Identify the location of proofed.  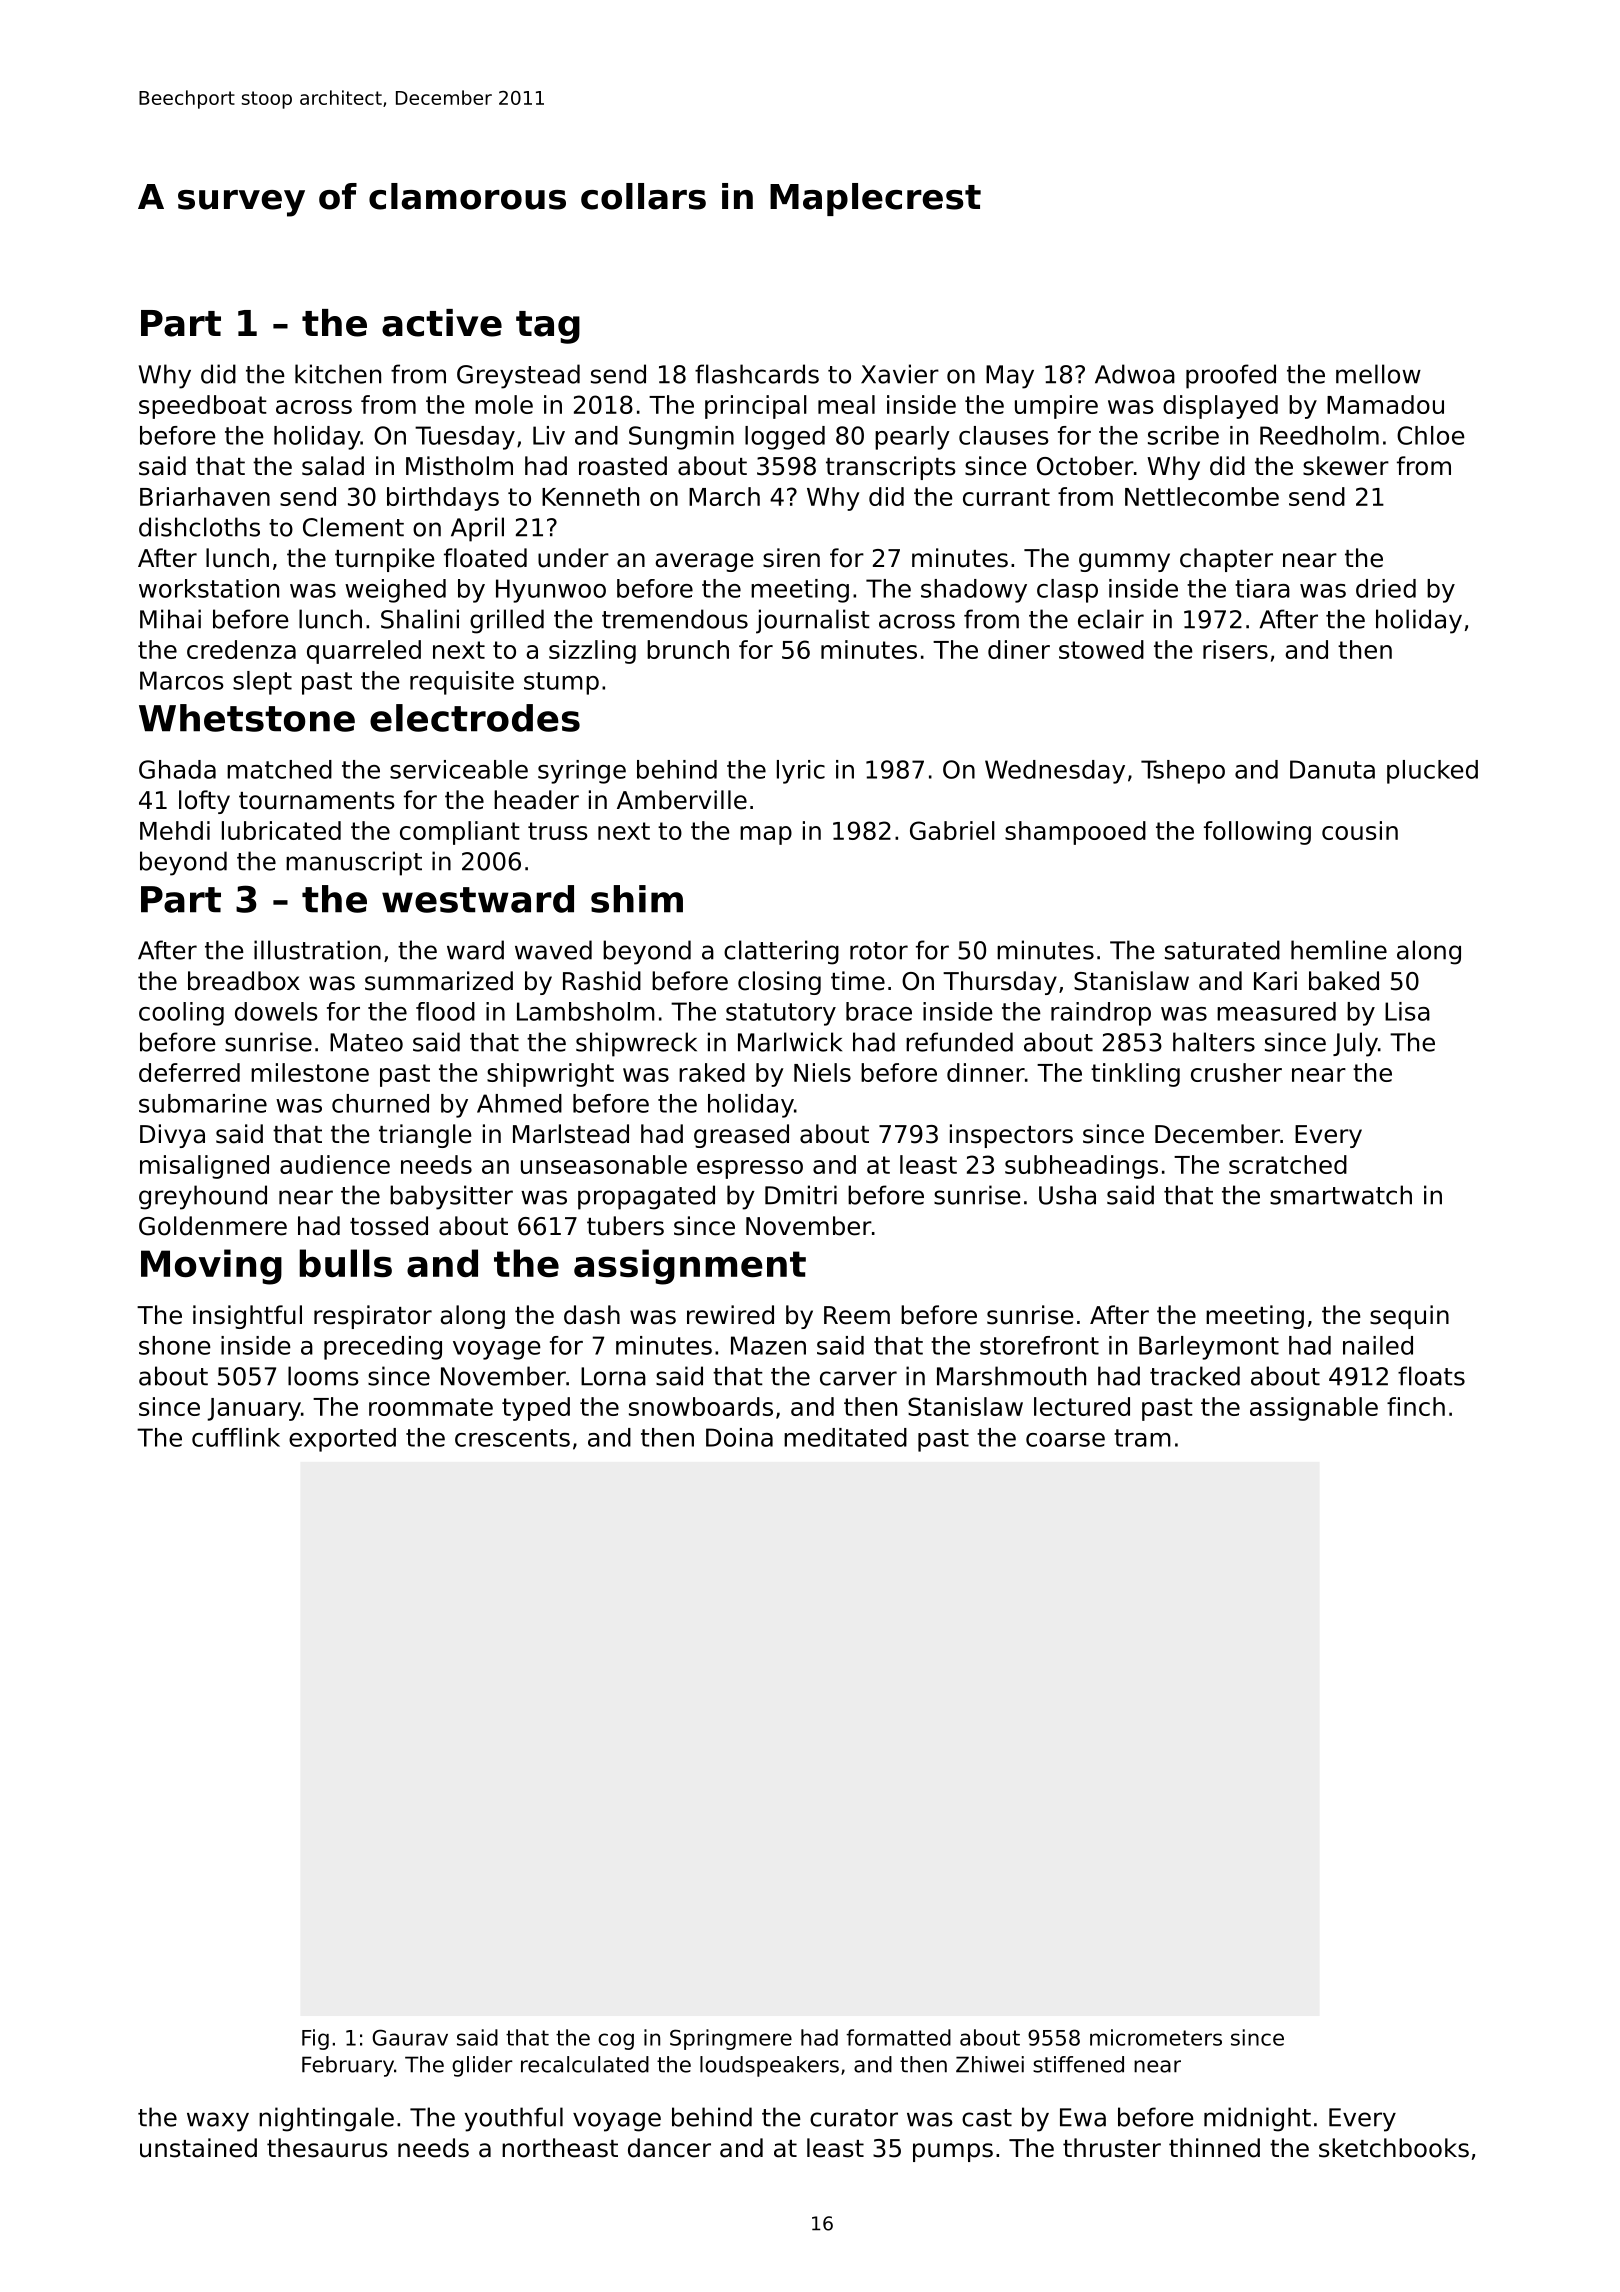
(1231, 376).
